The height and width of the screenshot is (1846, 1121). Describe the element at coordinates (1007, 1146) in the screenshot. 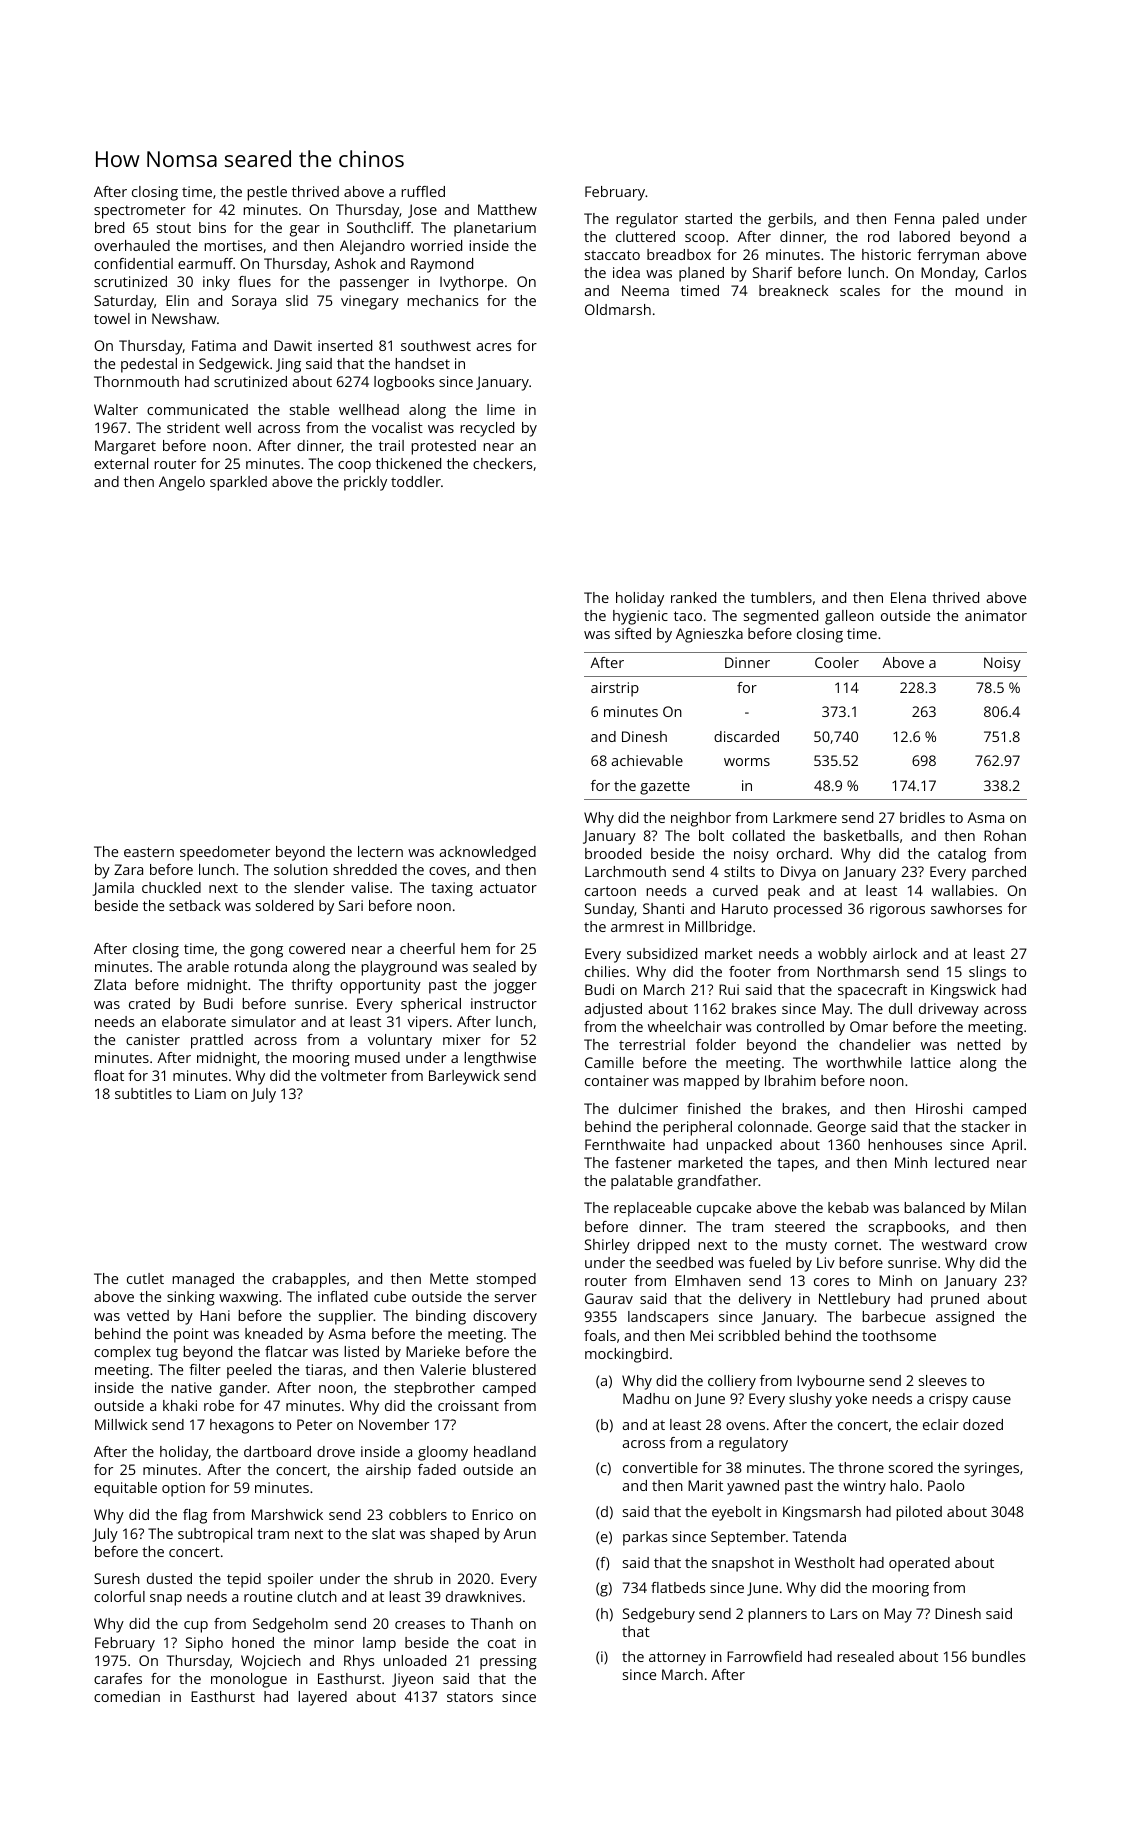

I see `April` at that location.
